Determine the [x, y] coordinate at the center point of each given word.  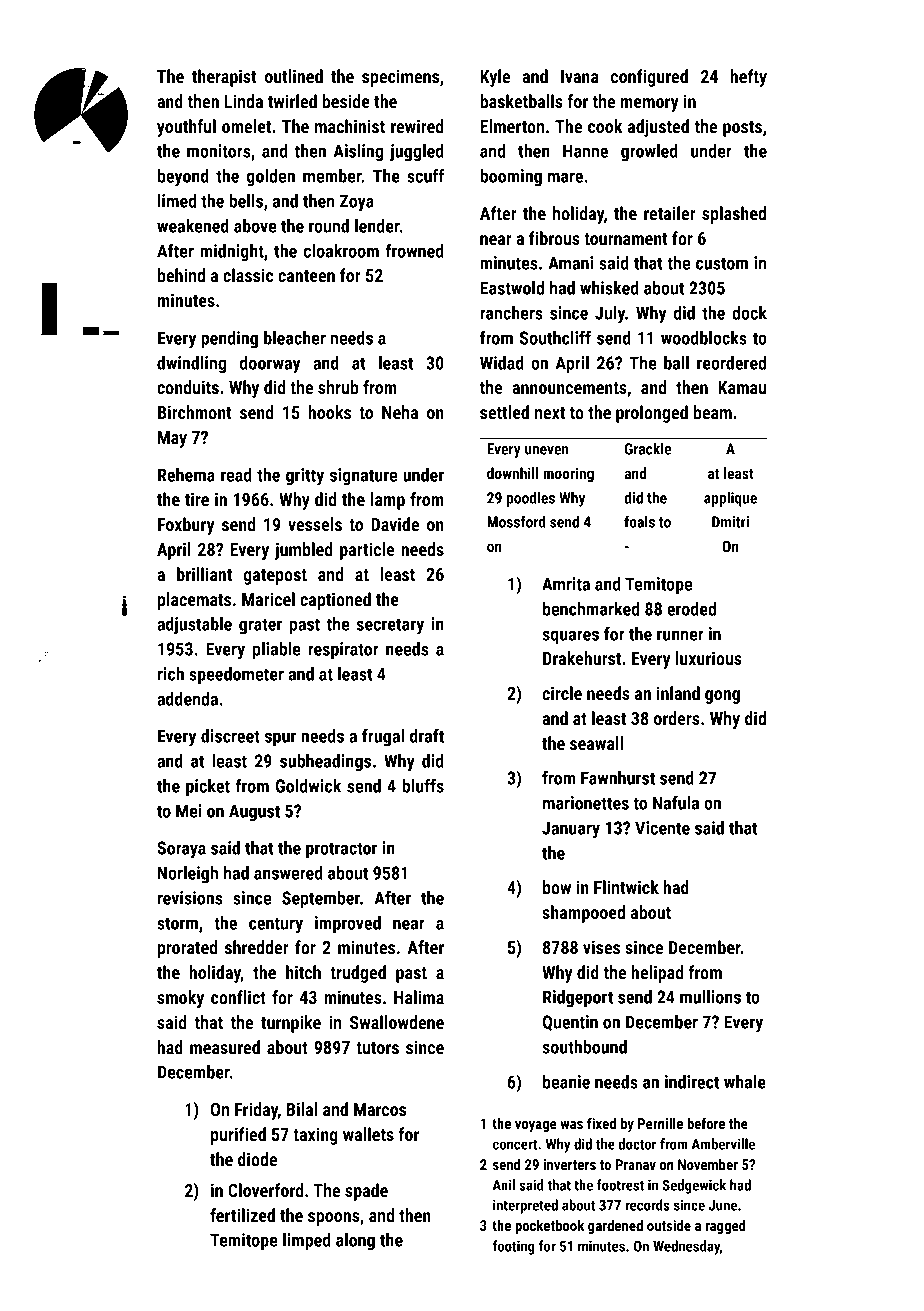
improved [348, 924]
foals [639, 521]
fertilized [242, 1215]
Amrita [566, 584]
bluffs [423, 785]
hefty [748, 78]
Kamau [742, 387]
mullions [710, 997]
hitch [303, 972]
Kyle [495, 78]
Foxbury [186, 526]
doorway [270, 365]
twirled [292, 101]
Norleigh [188, 875]
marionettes [586, 803]
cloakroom [341, 251]
